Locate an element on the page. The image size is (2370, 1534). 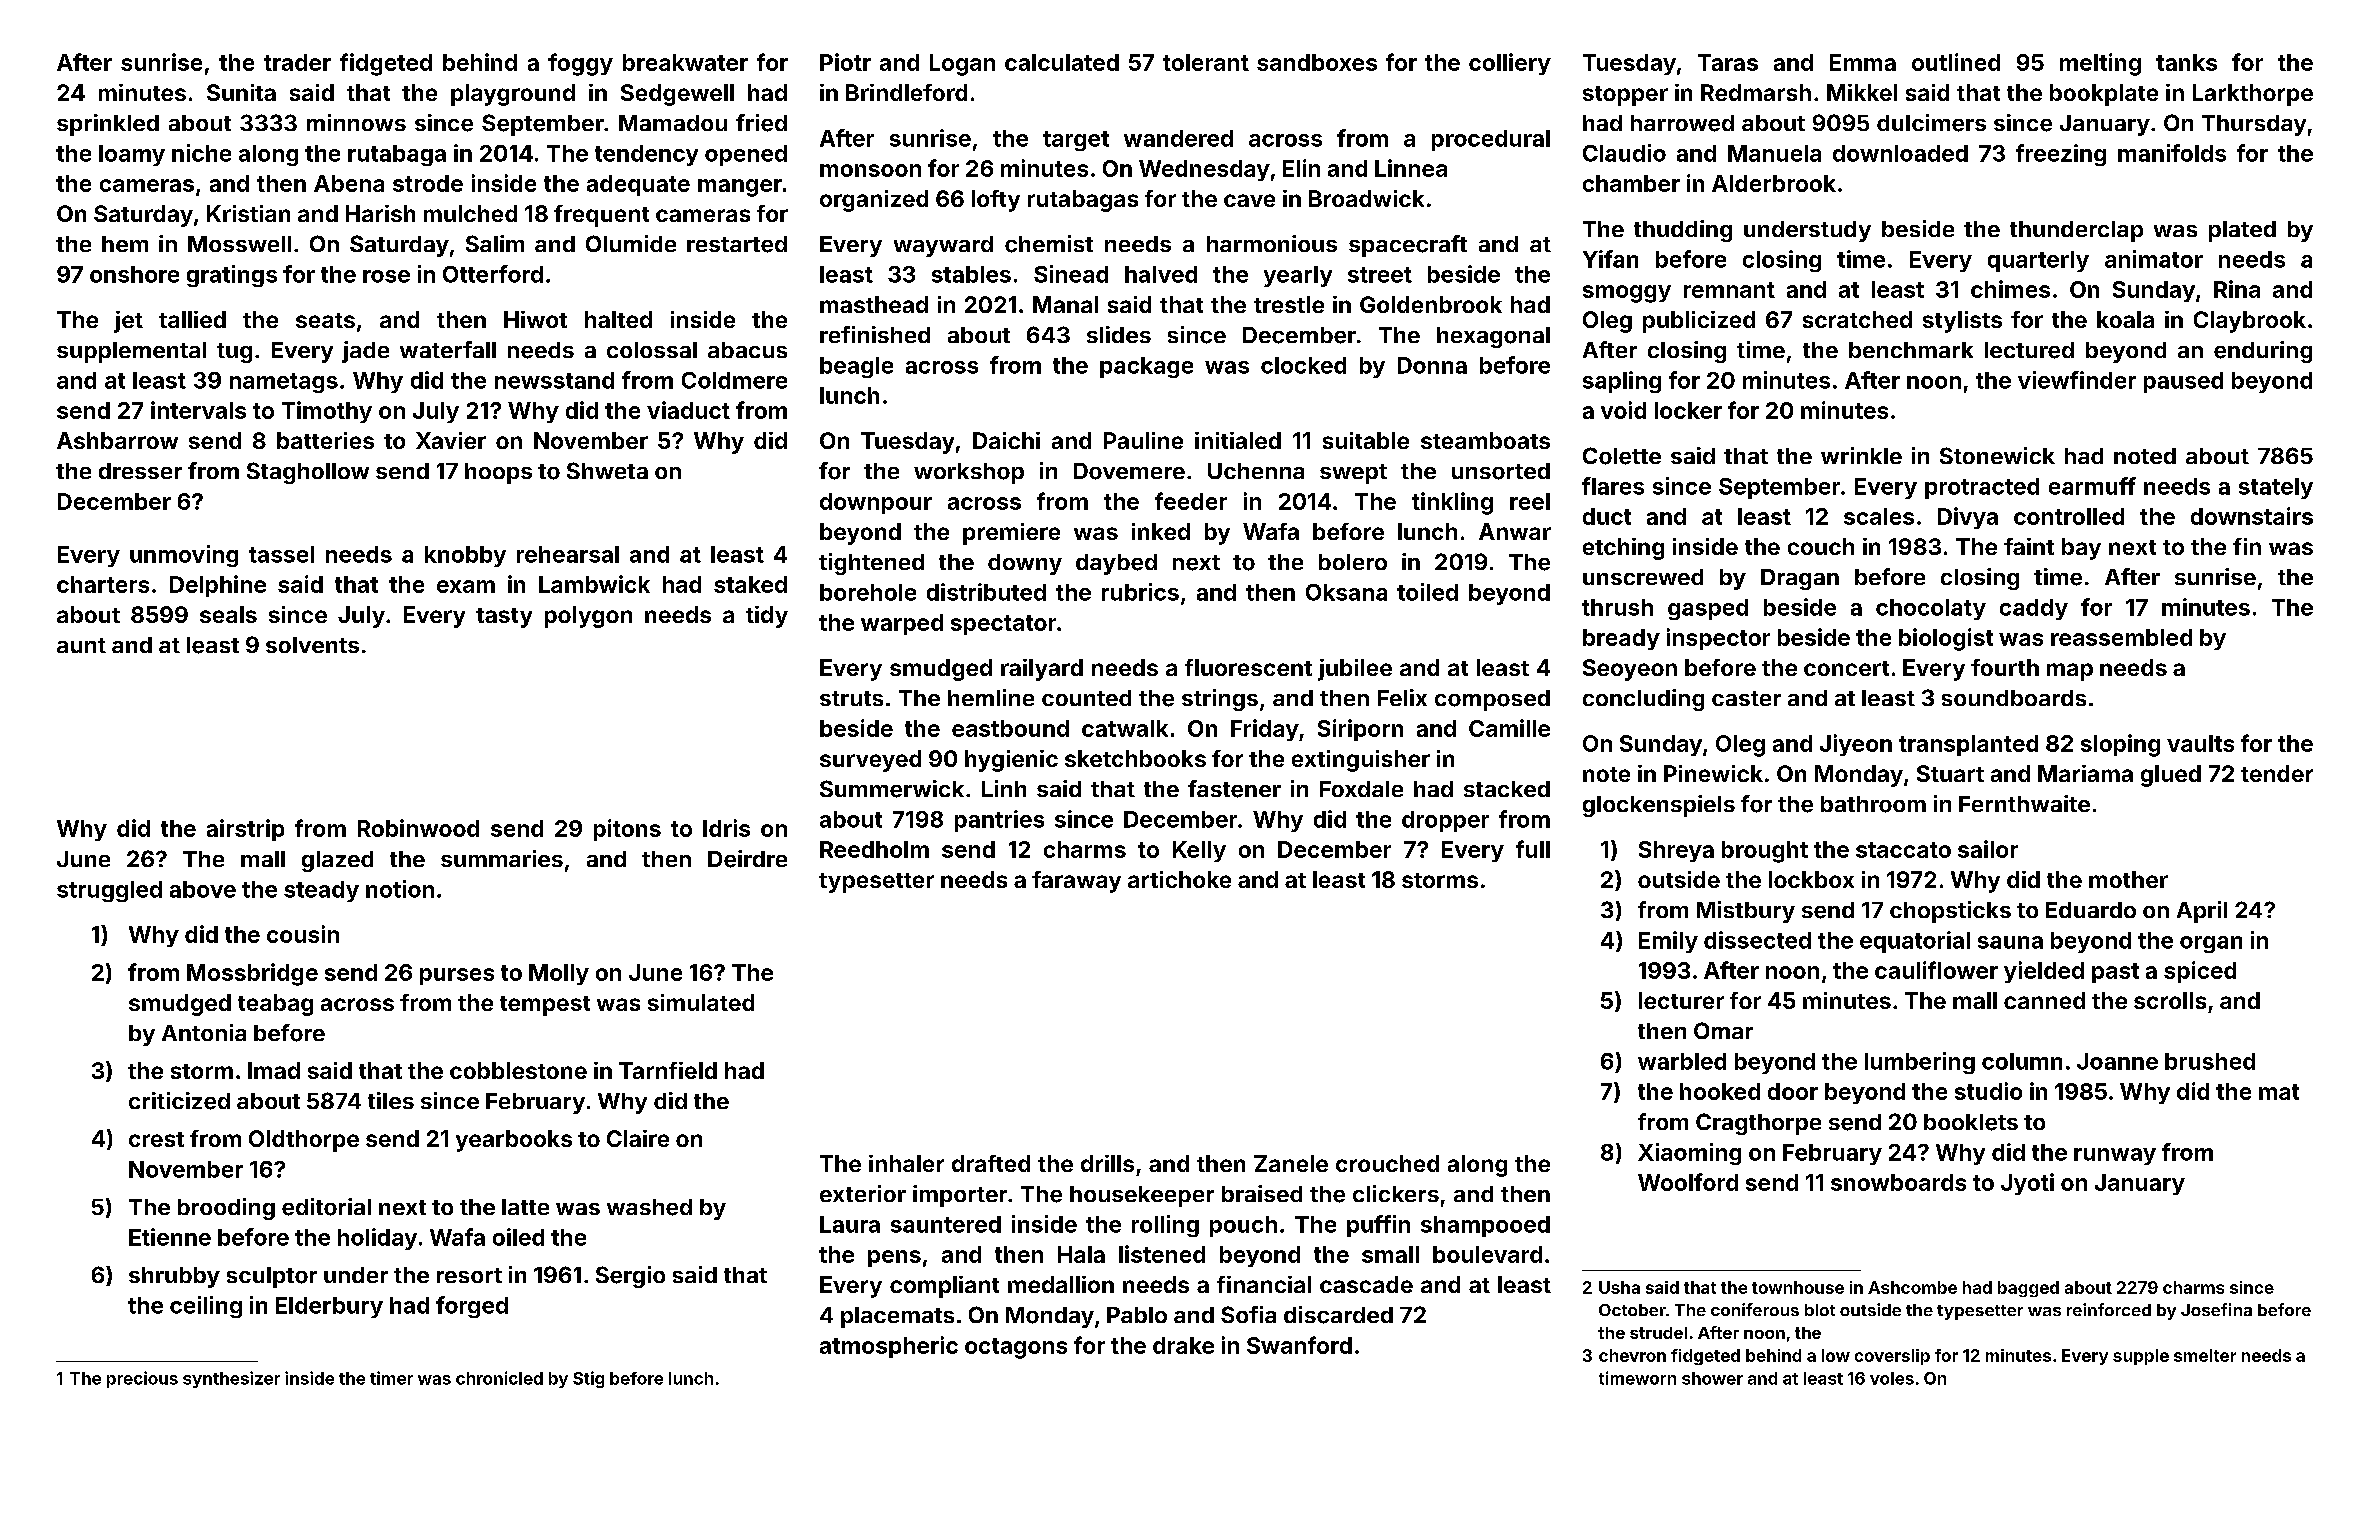
onshore is located at coordinates (134, 274).
